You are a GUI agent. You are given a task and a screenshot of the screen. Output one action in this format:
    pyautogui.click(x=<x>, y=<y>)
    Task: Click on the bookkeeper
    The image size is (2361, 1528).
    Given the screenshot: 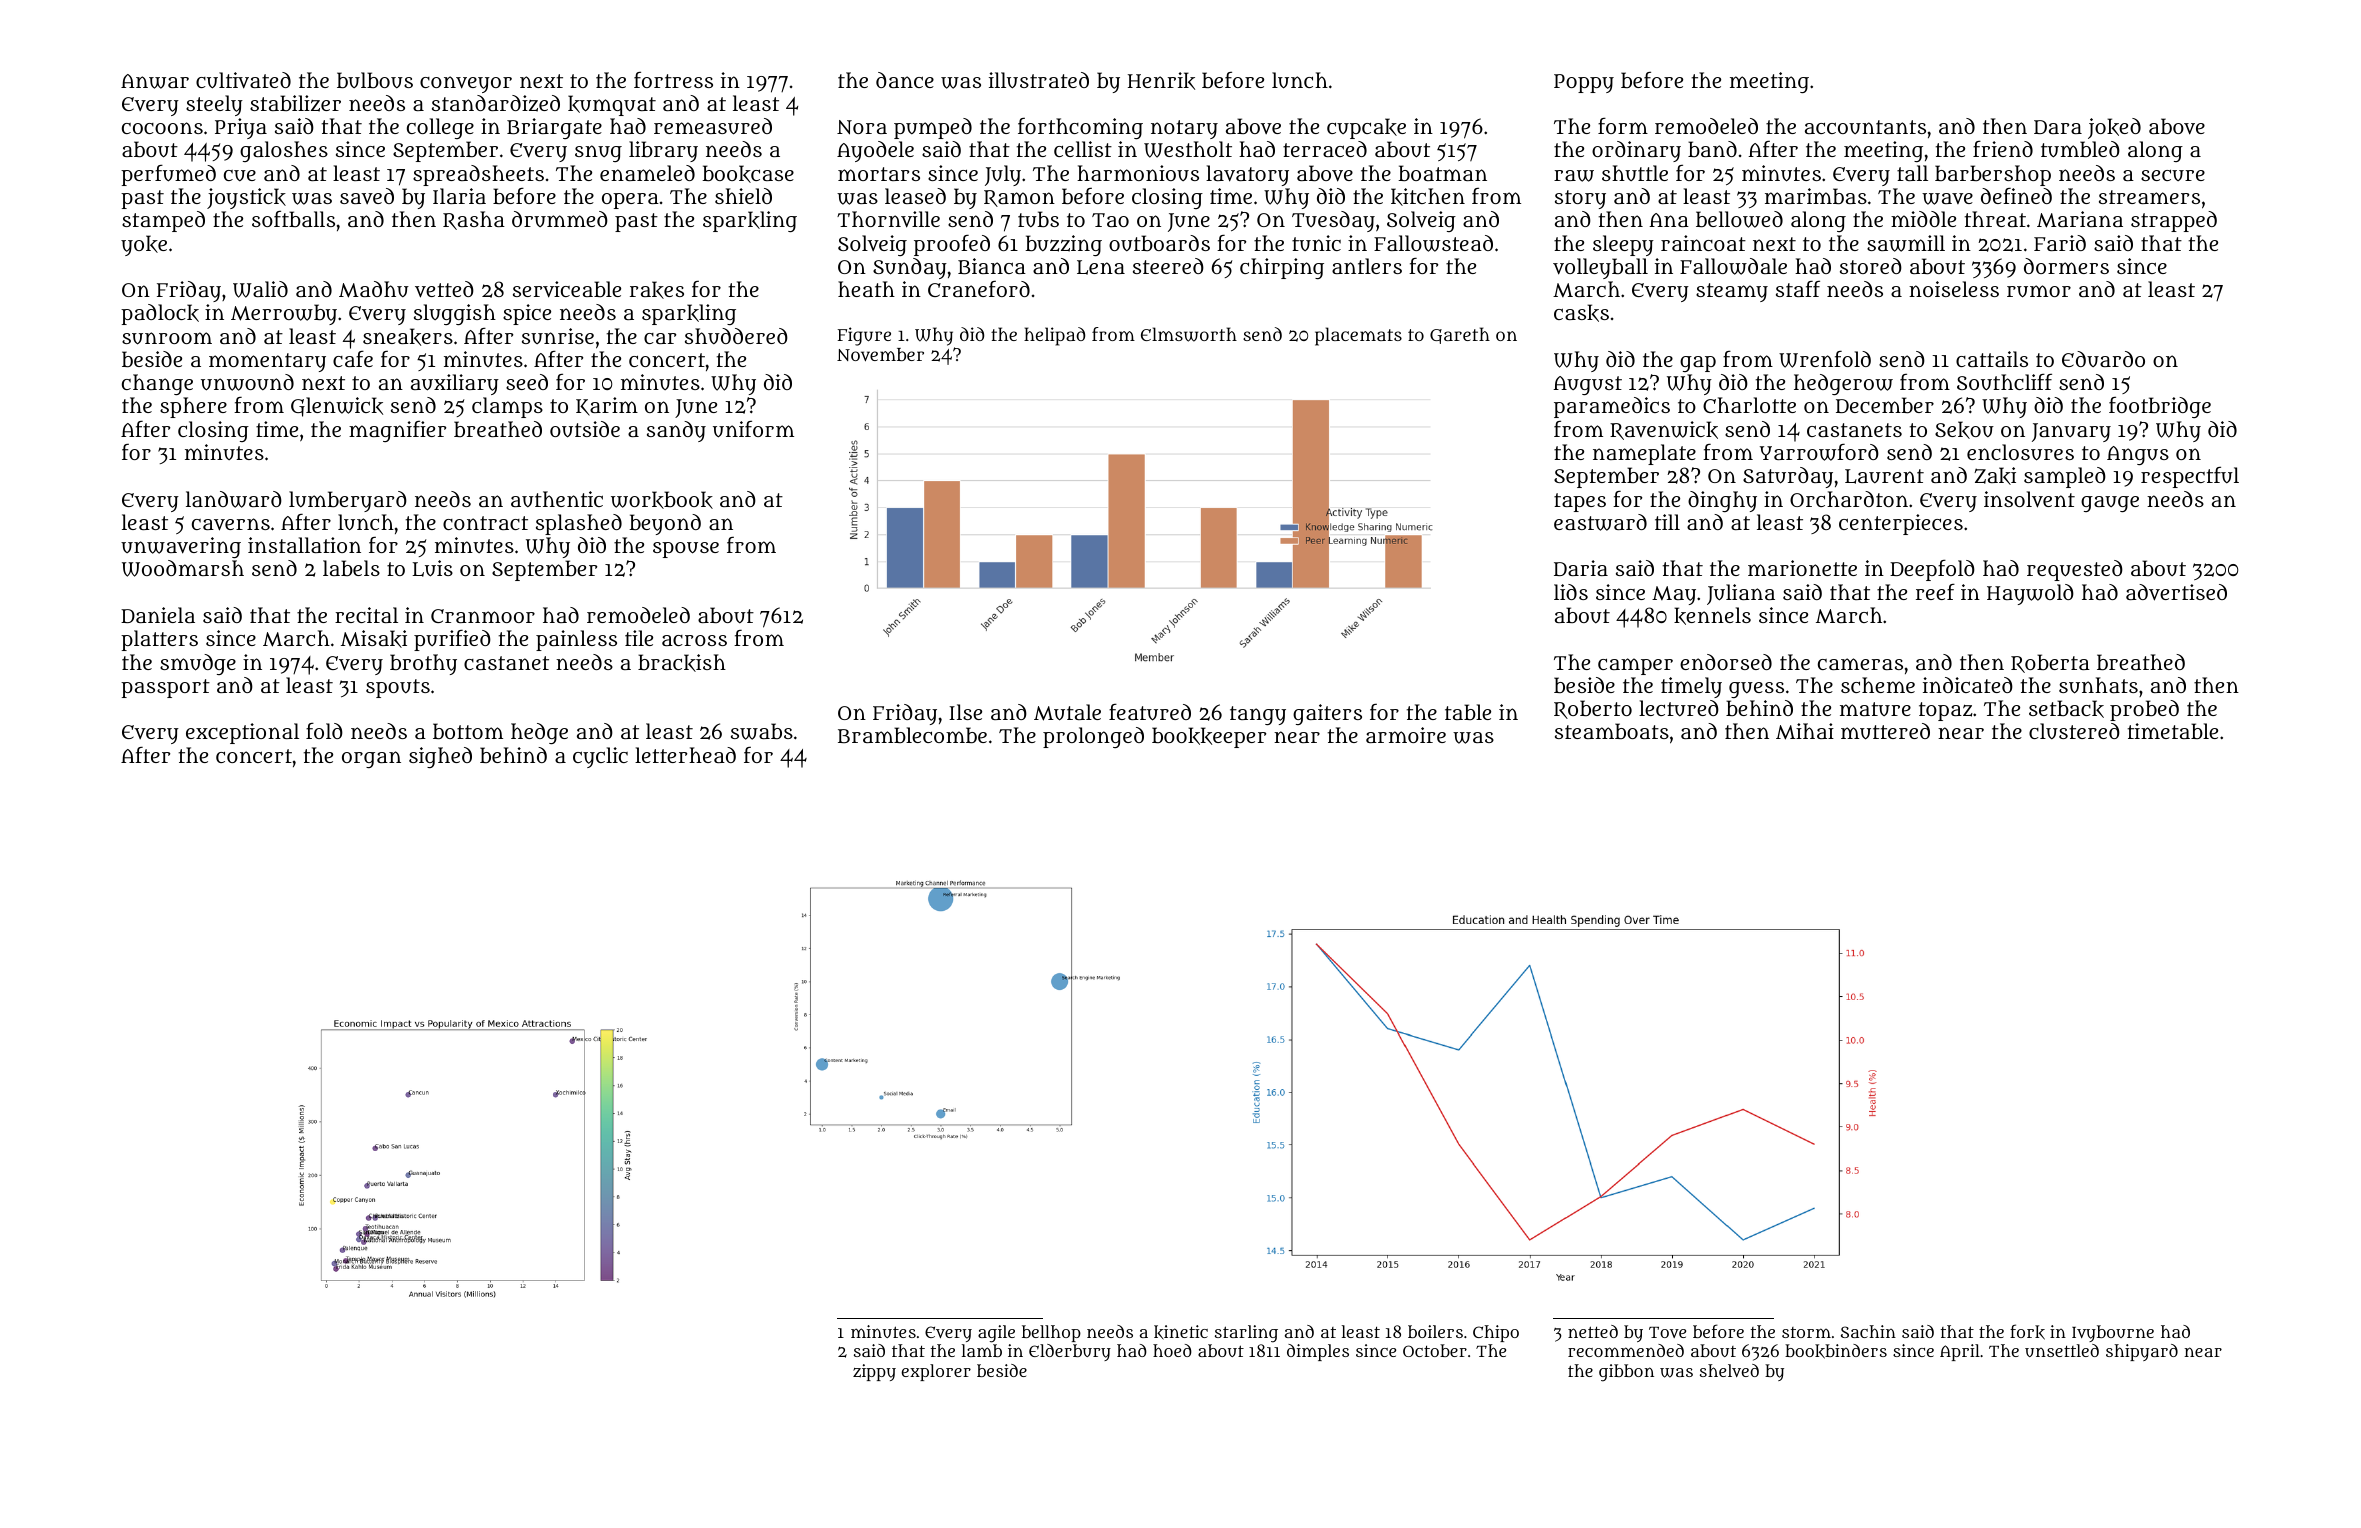 What is the action you would take?
    pyautogui.click(x=1209, y=737)
